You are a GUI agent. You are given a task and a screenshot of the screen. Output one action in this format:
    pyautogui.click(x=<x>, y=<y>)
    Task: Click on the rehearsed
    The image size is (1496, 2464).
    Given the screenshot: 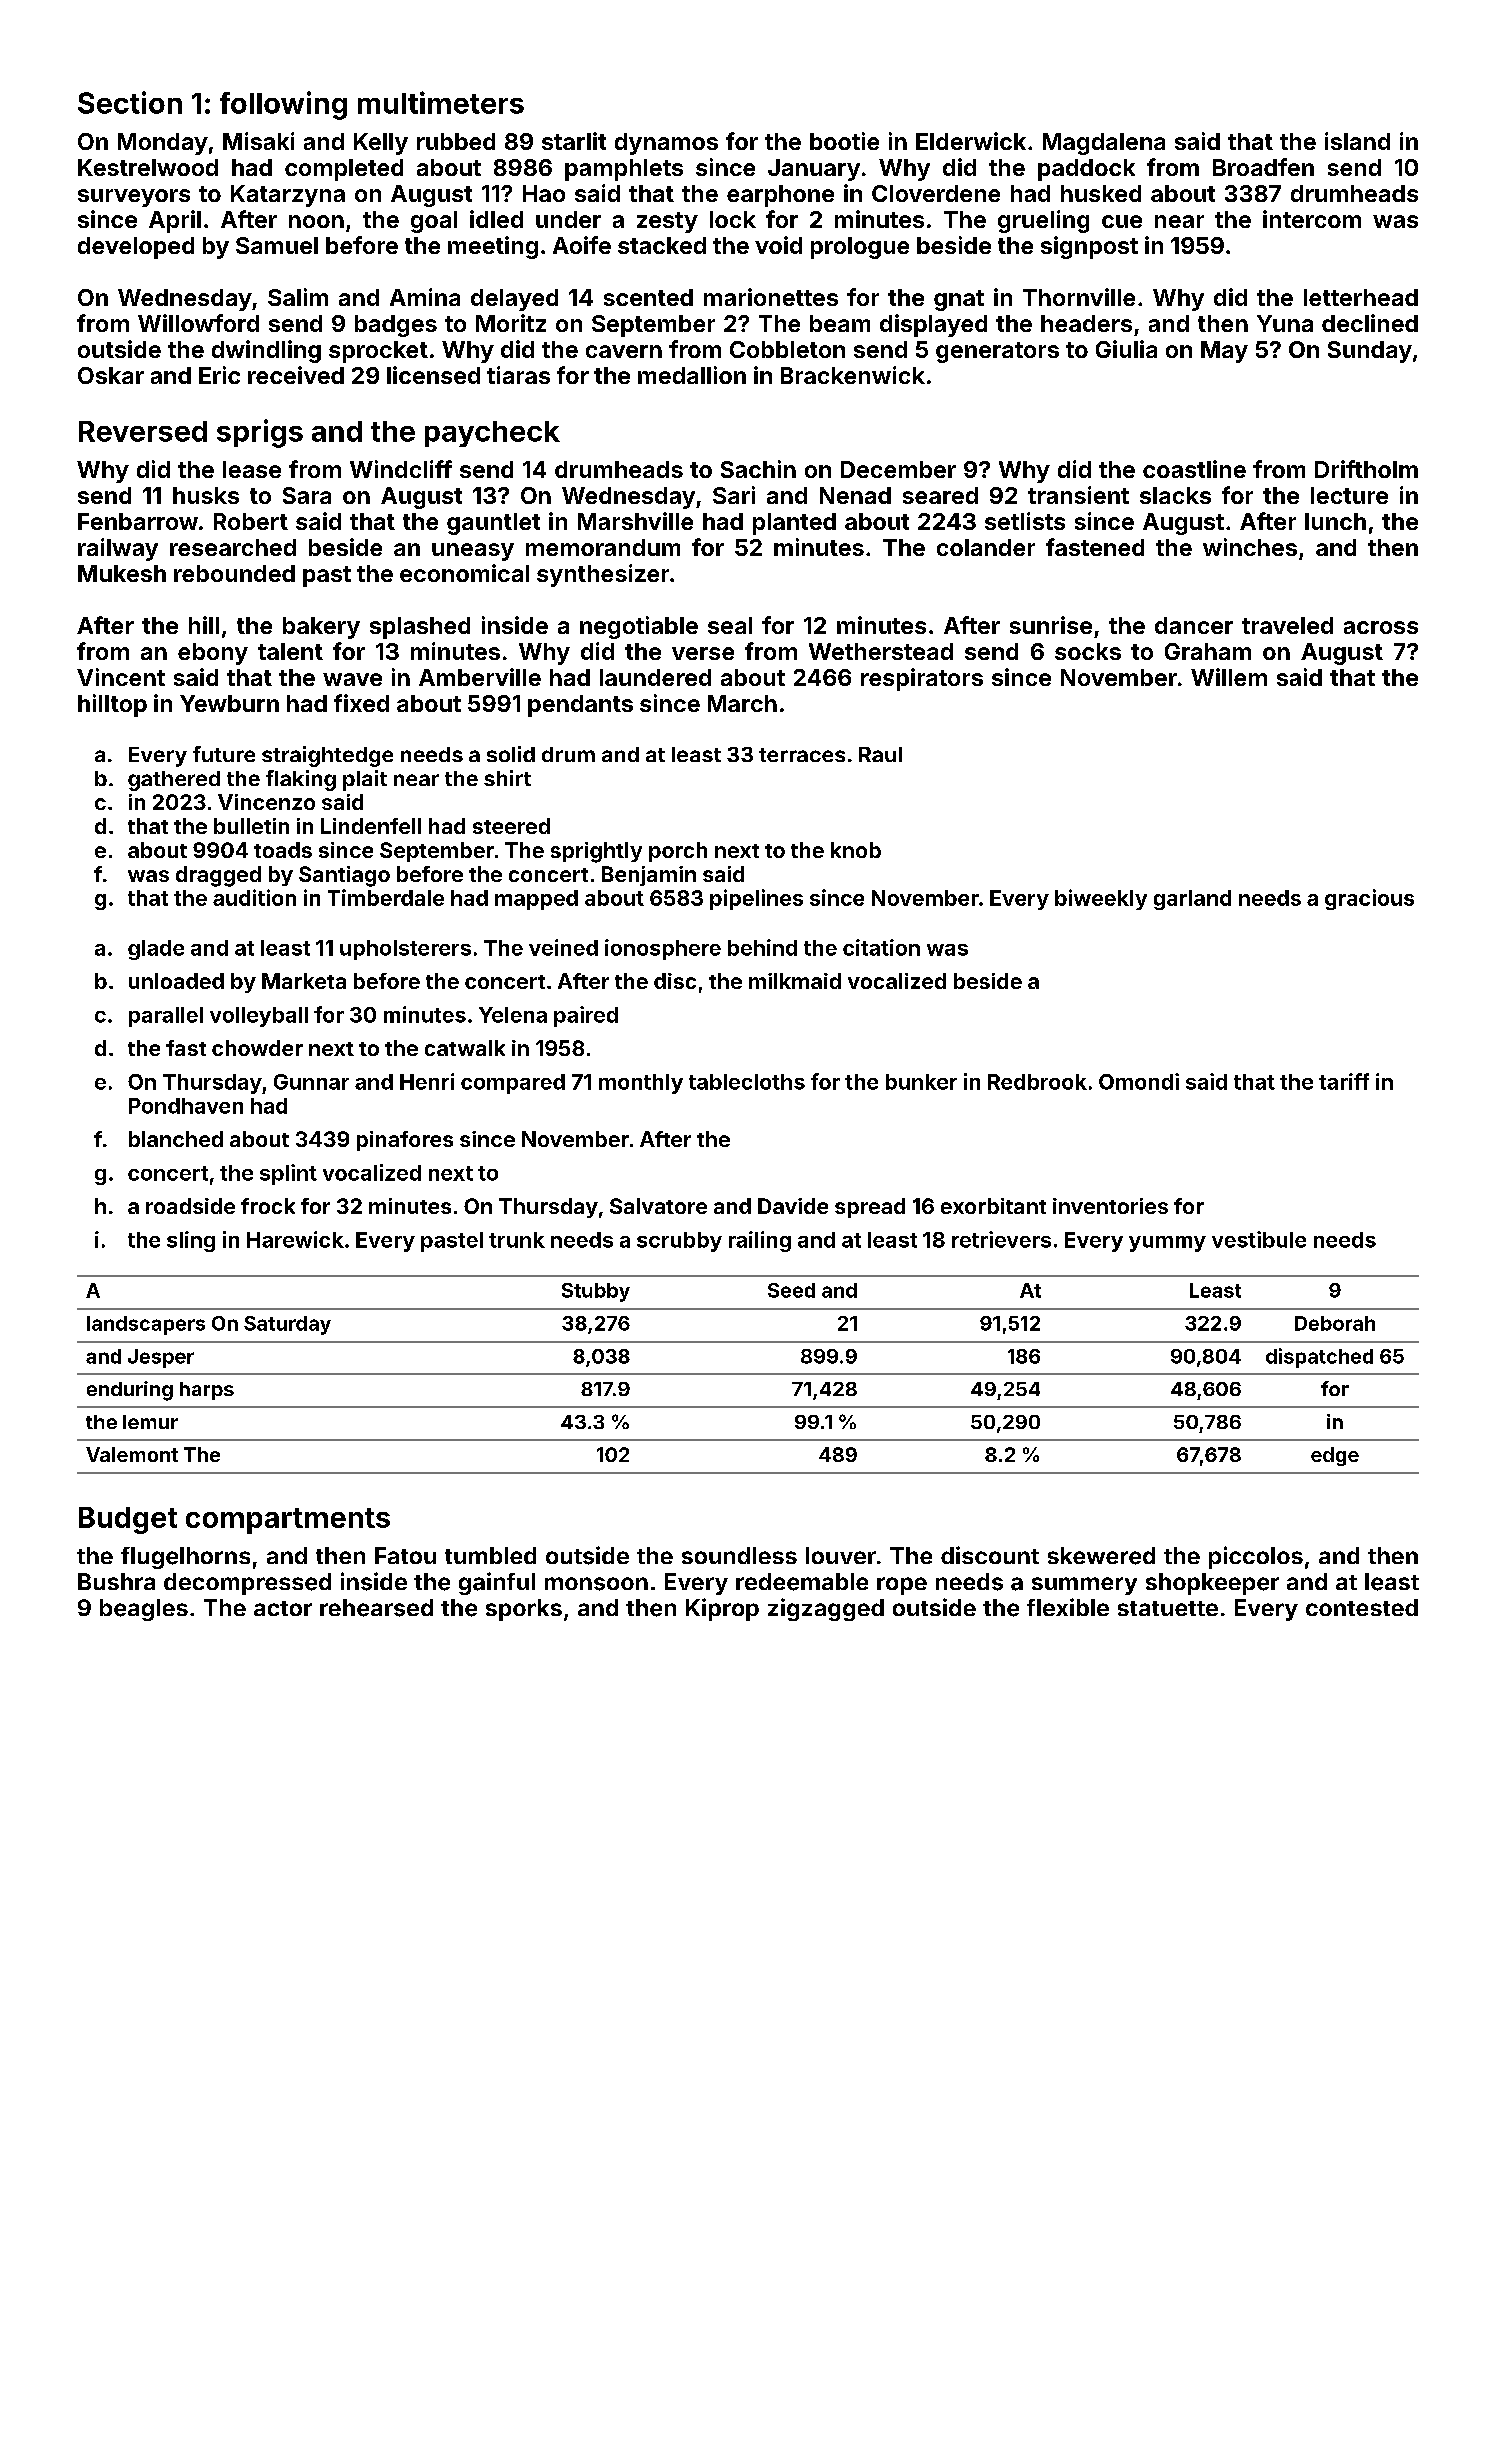 What is the action you would take?
    pyautogui.click(x=376, y=1608)
